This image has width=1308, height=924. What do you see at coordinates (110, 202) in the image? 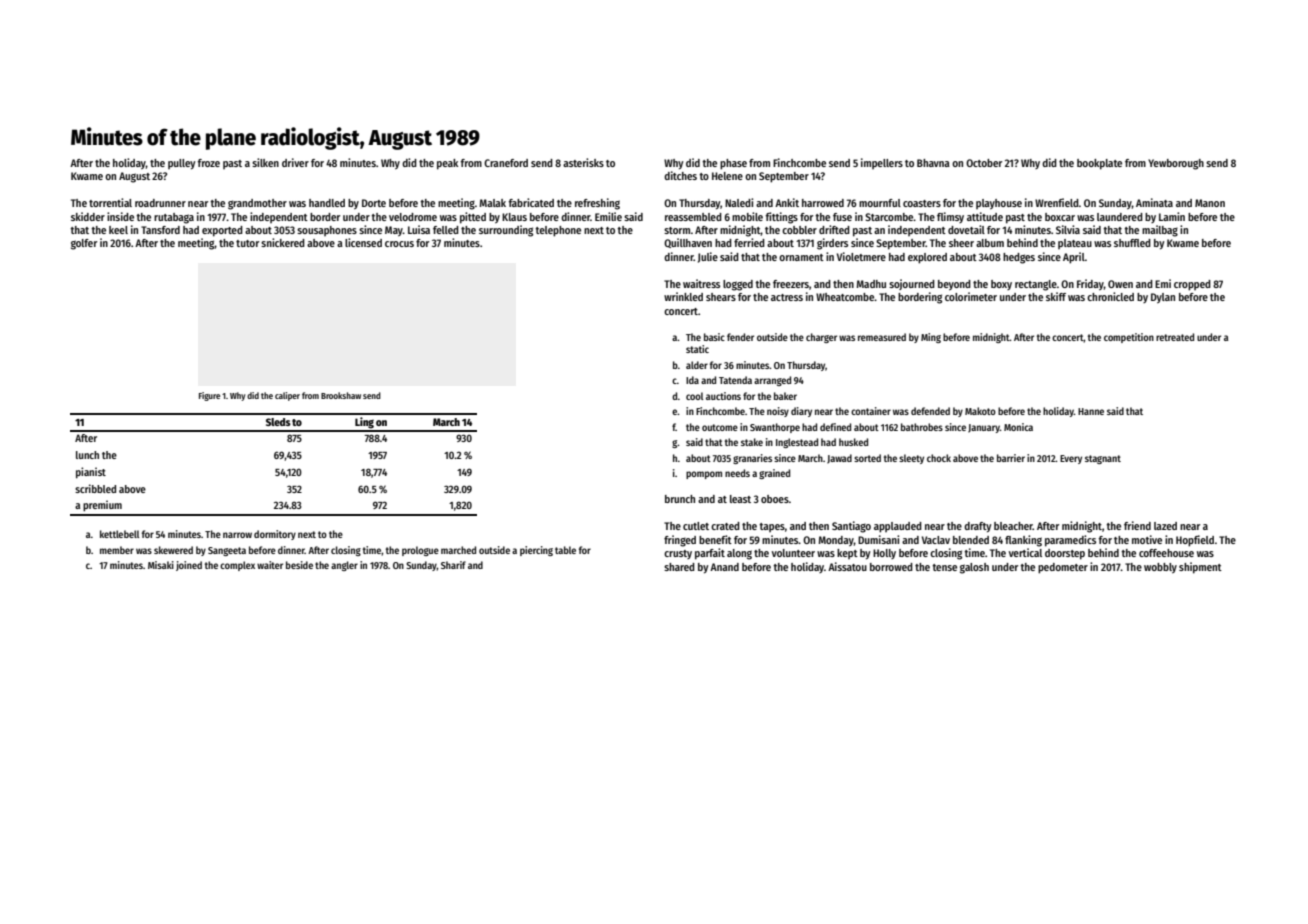
I see `torrential` at bounding box center [110, 202].
